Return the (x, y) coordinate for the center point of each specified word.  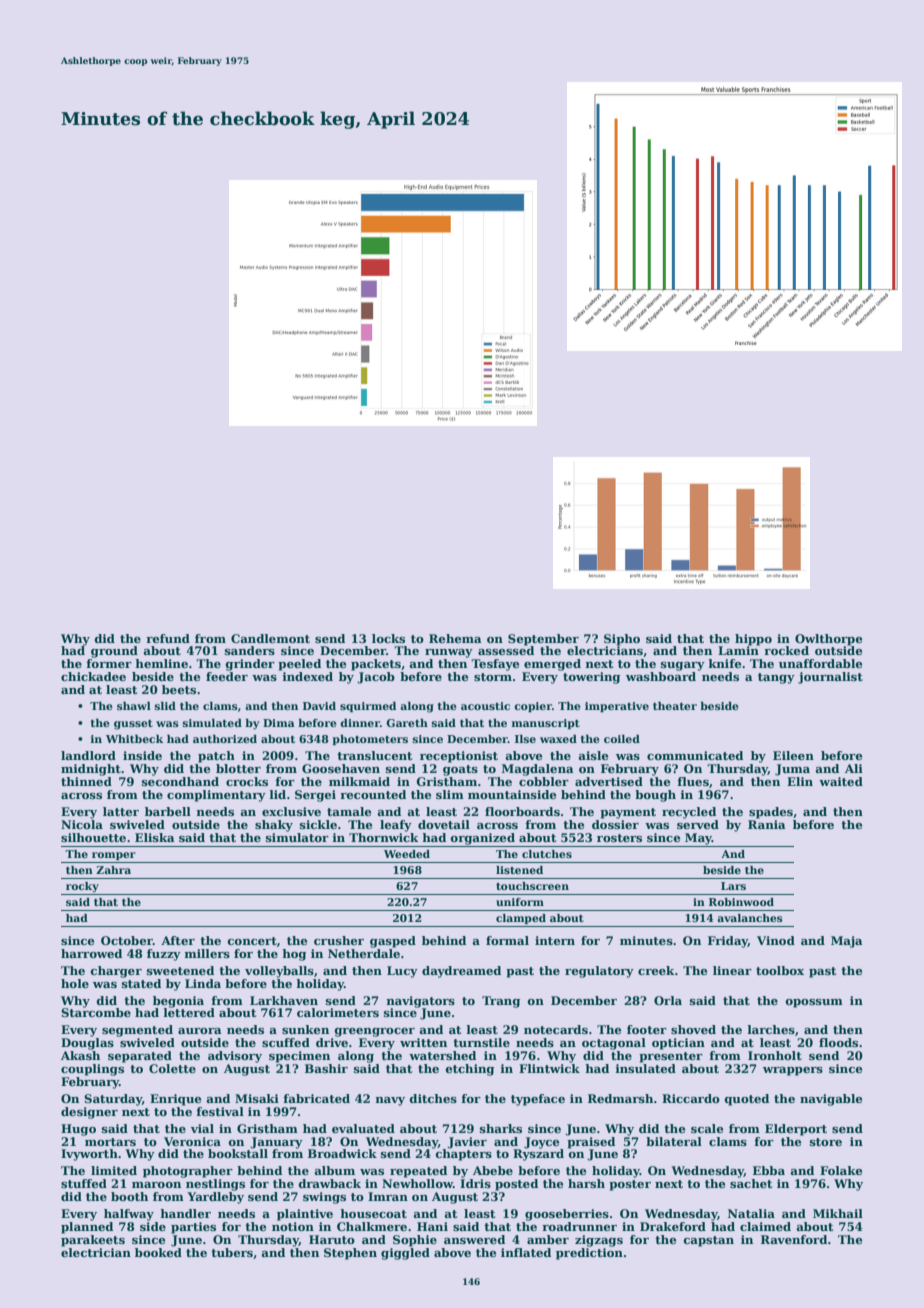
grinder (250, 665)
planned (87, 1228)
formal (507, 940)
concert (252, 941)
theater (675, 706)
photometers (370, 740)
